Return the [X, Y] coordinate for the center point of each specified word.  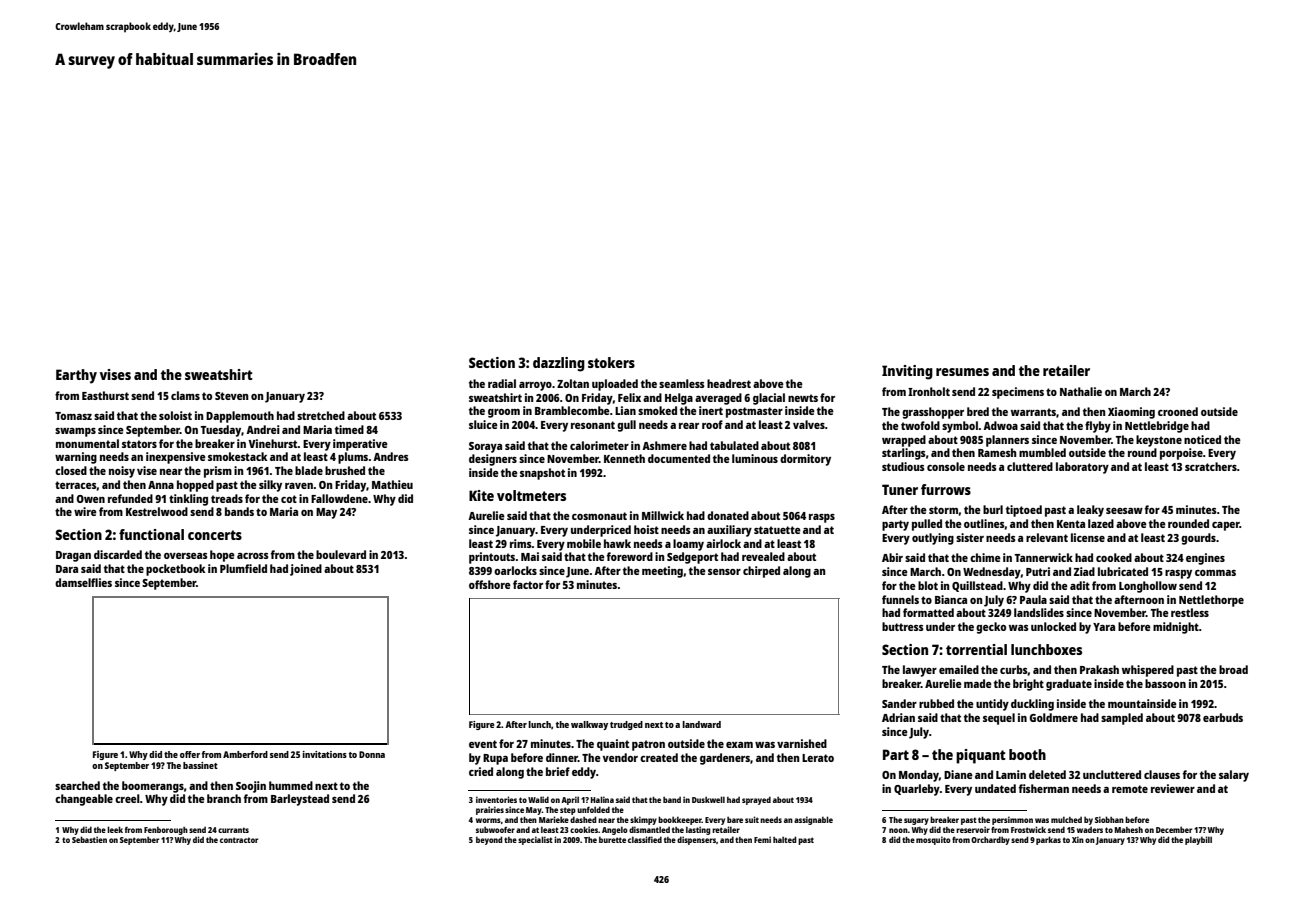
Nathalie [1081, 391]
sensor [724, 572]
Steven [232, 396]
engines [1205, 559]
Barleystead [300, 800]
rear [689, 426]
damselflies [83, 582]
